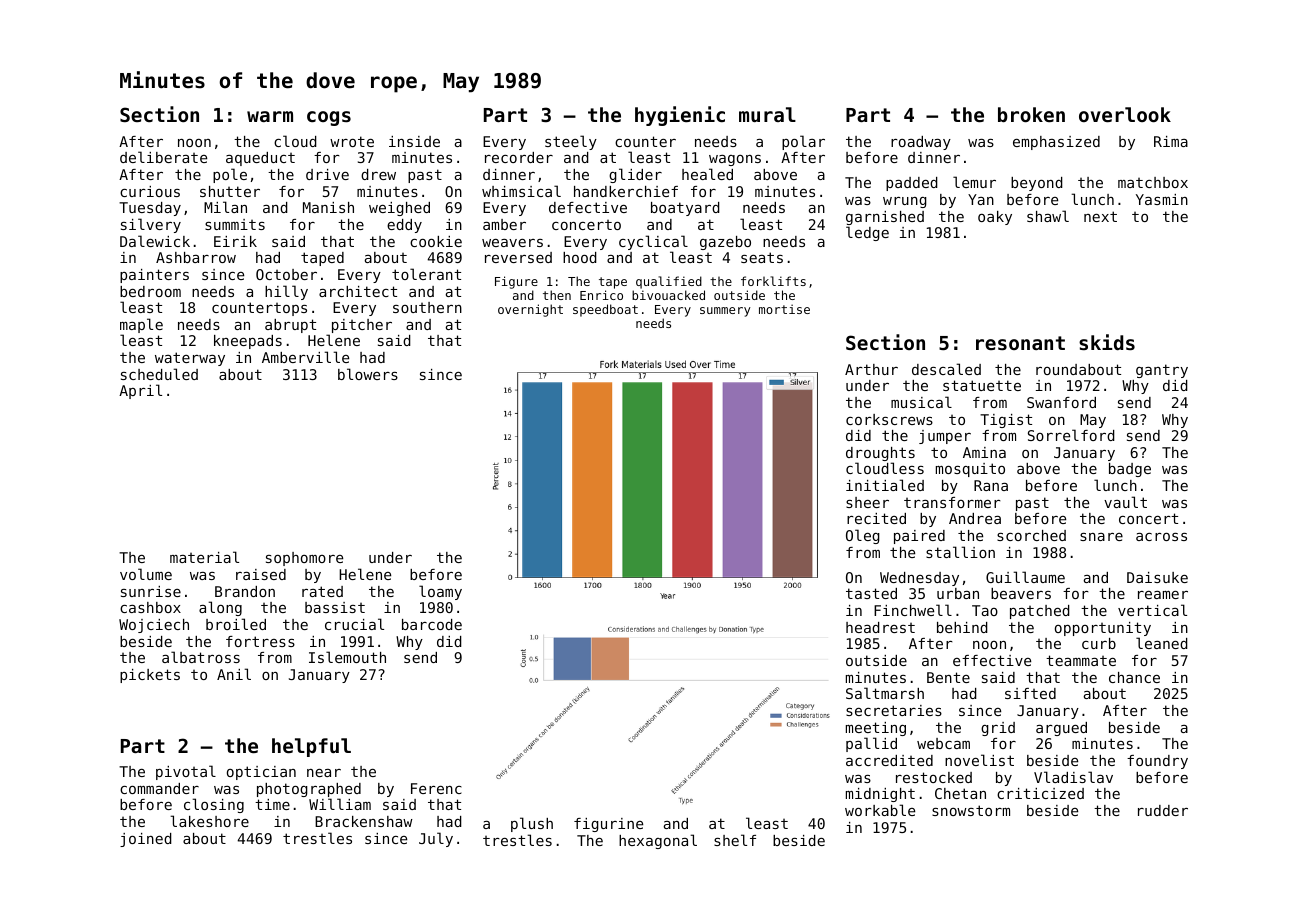 Image resolution: width=1308 pixels, height=924 pixels. Describe the element at coordinates (981, 199) in the screenshot. I see `Yan` at that location.
